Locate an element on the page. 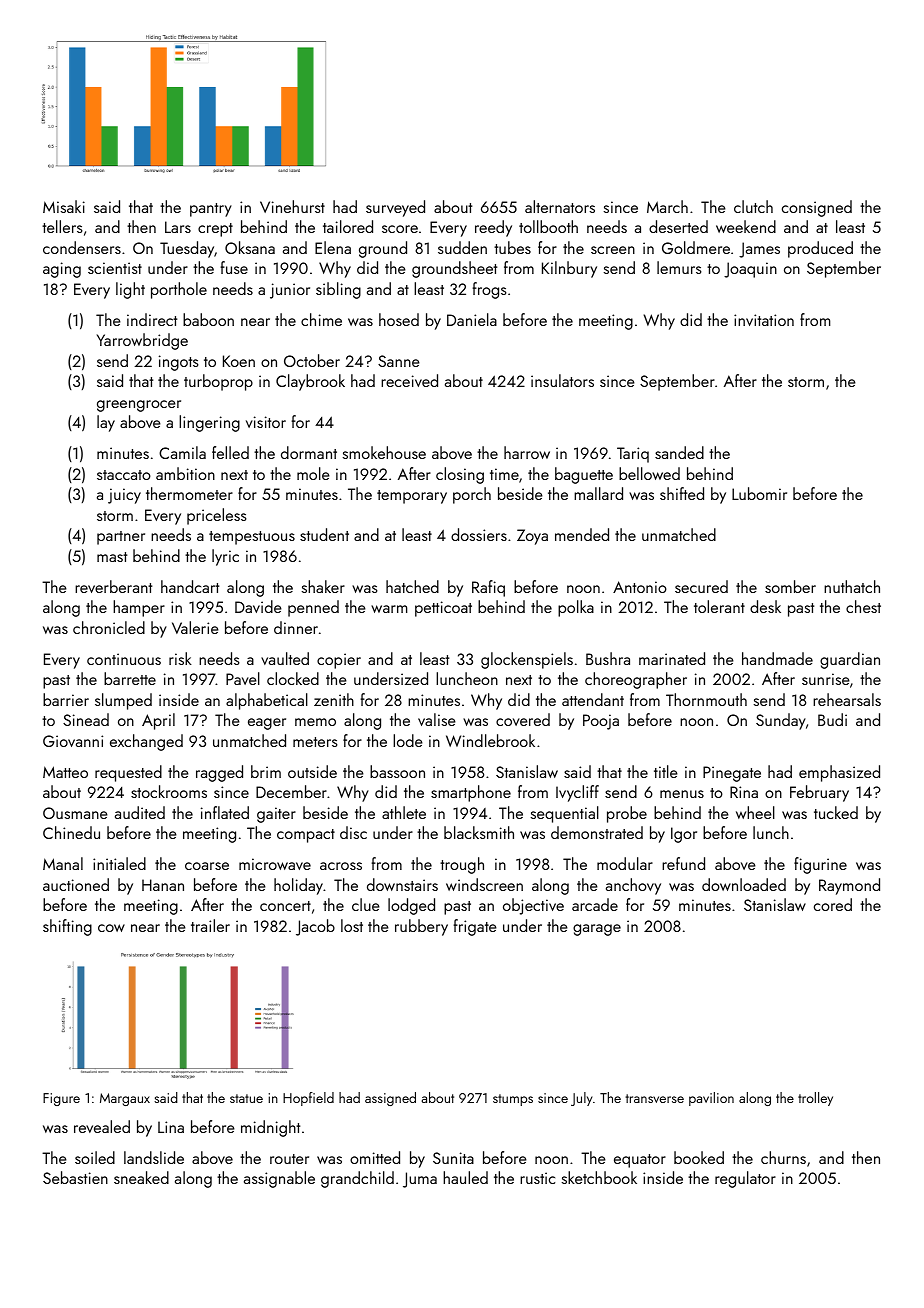 This document has height=1308, width=924. tollbooth is located at coordinates (548, 226).
